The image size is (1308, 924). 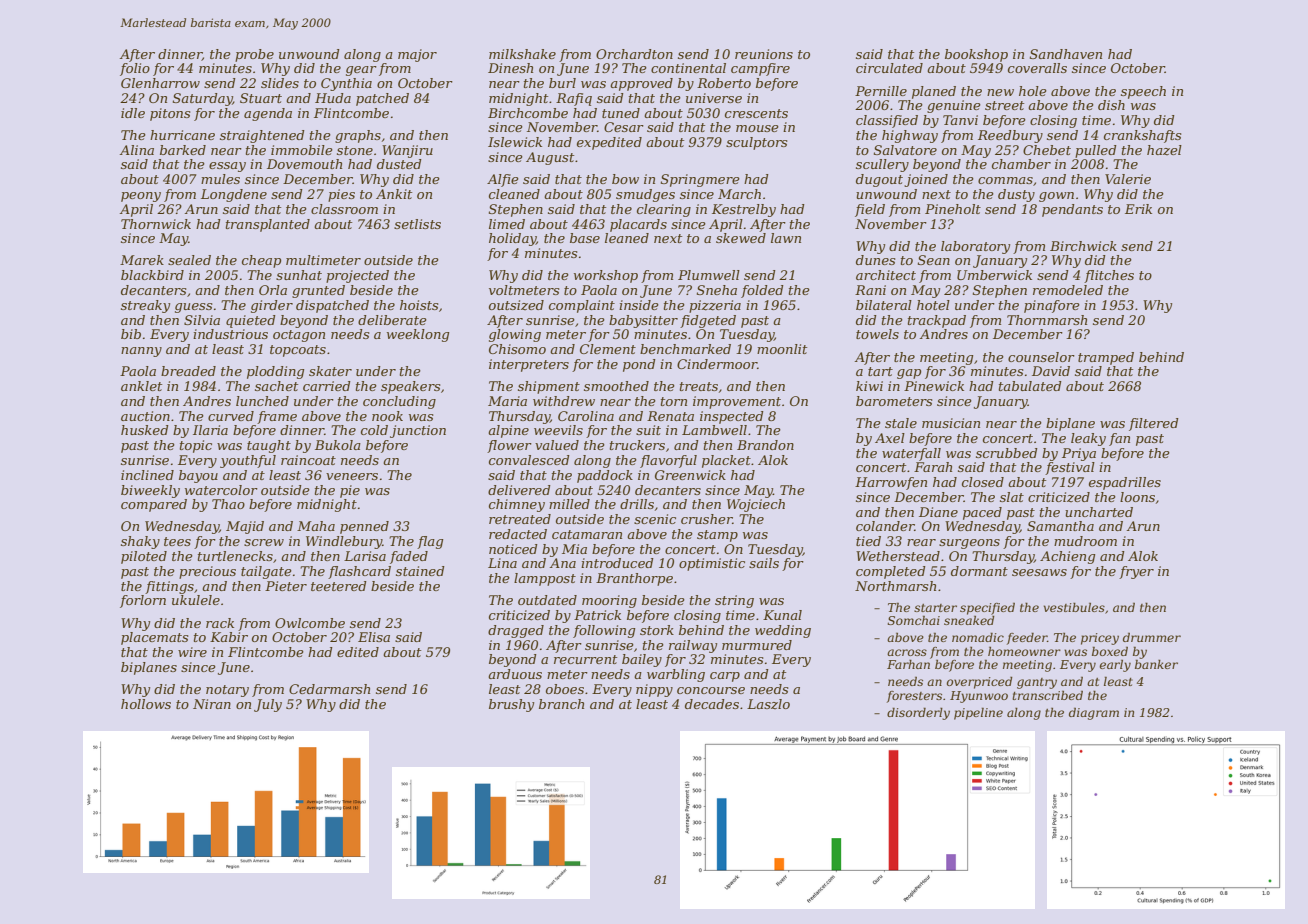 I want to click on Birchwick, so click(x=1083, y=246).
